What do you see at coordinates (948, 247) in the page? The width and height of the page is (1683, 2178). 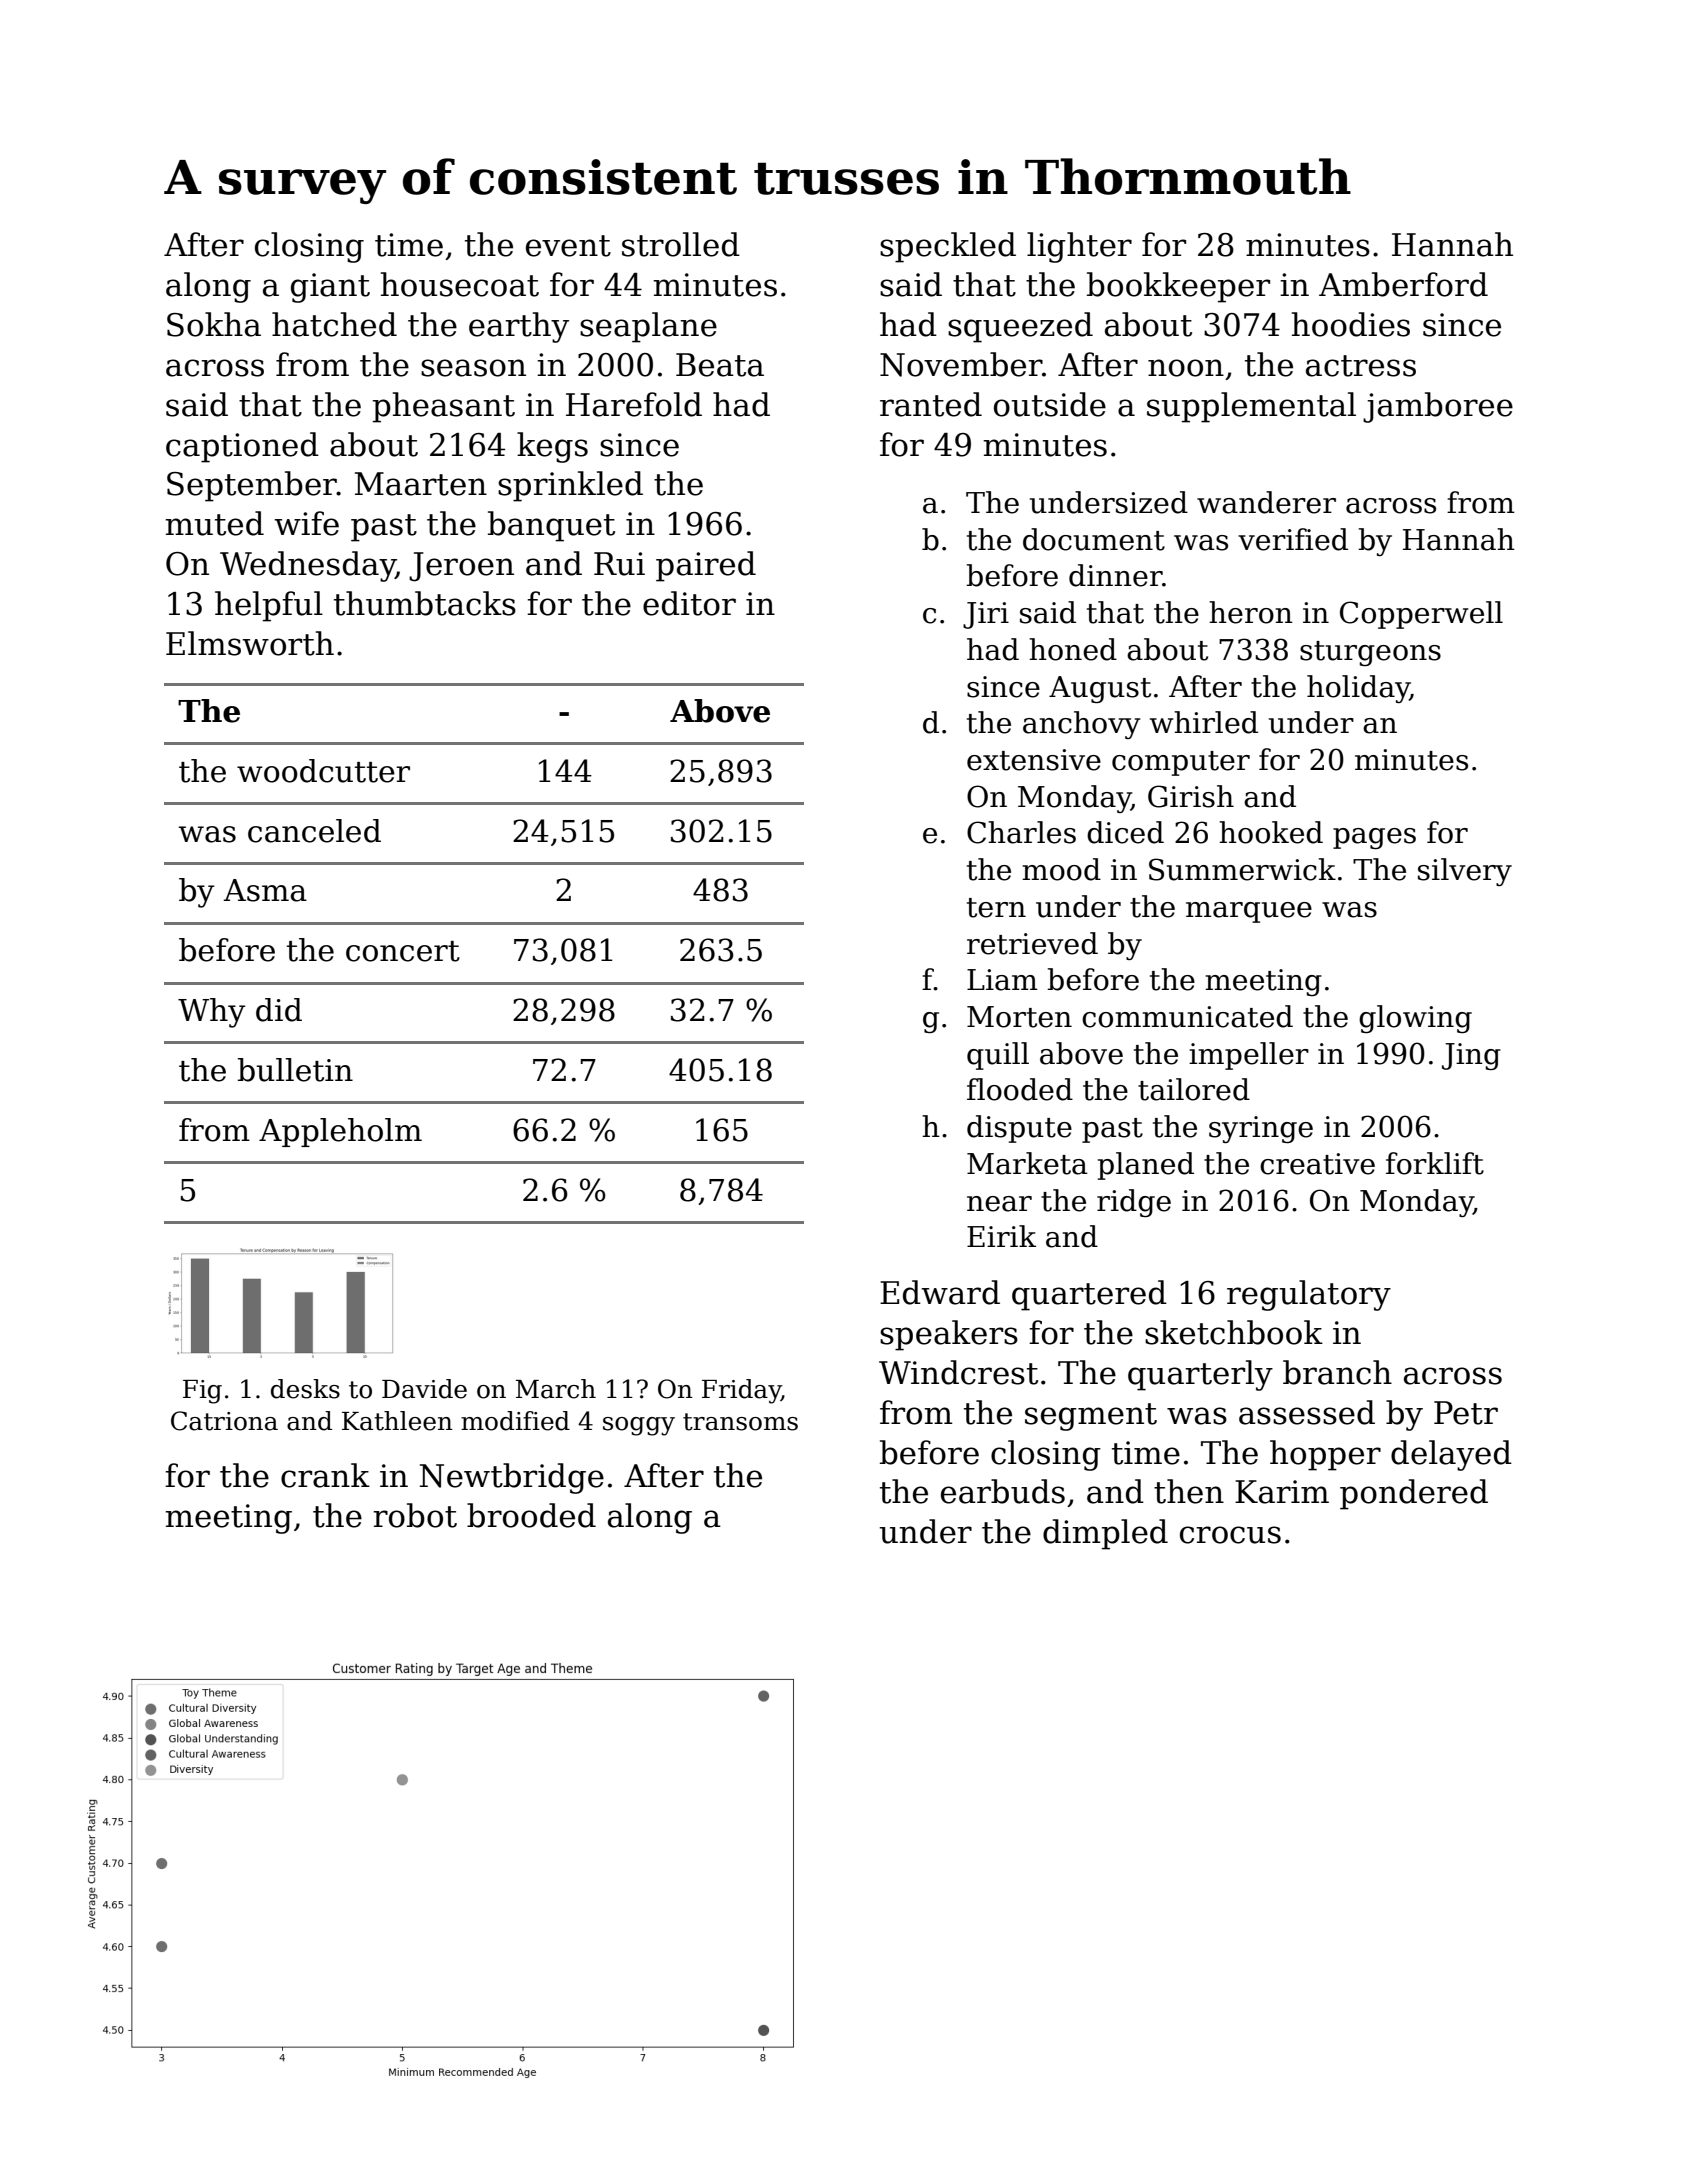 I see `speckled` at bounding box center [948, 247].
